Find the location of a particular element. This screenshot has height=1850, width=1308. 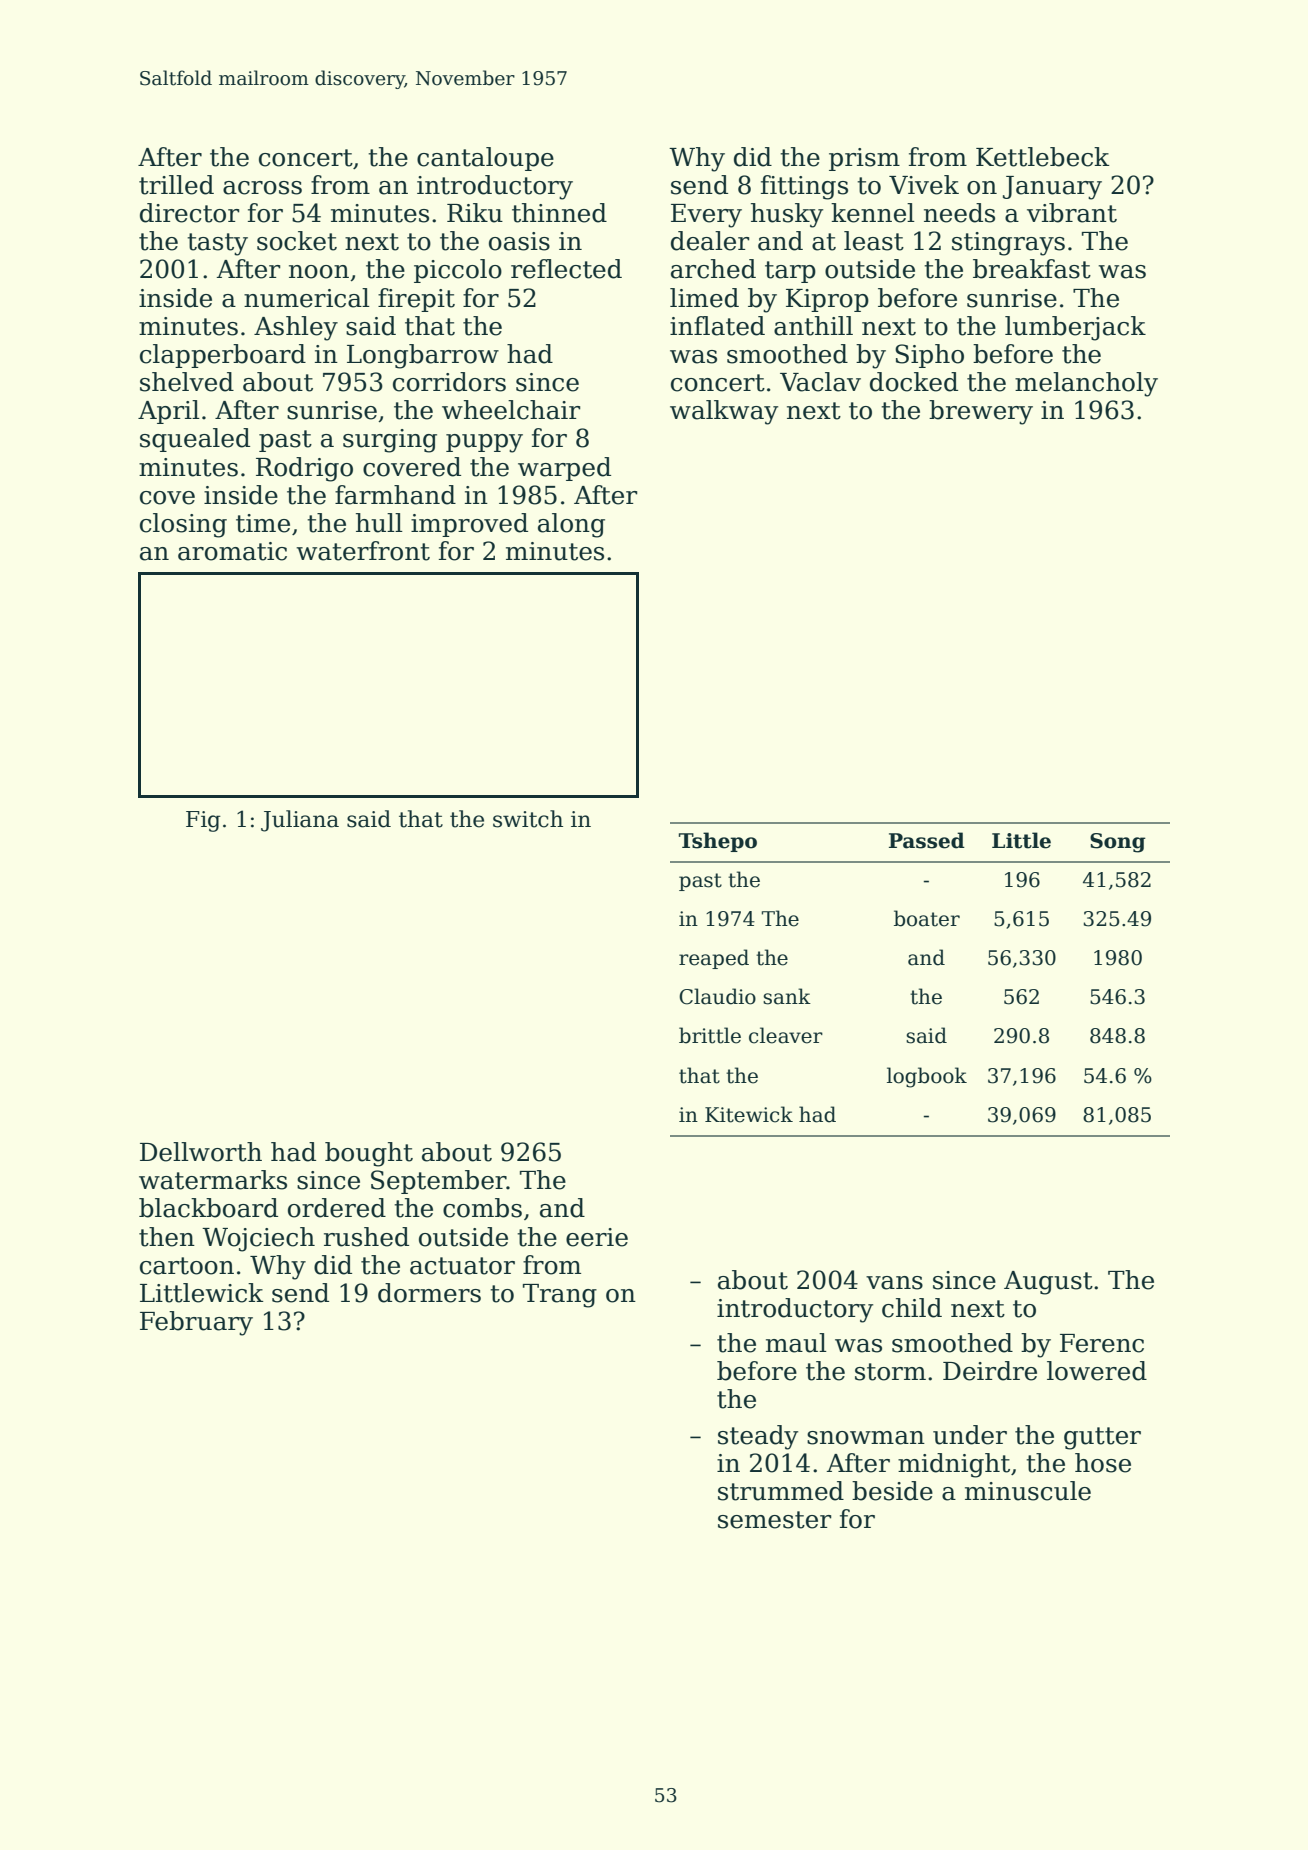

strummed is located at coordinates (781, 1491).
